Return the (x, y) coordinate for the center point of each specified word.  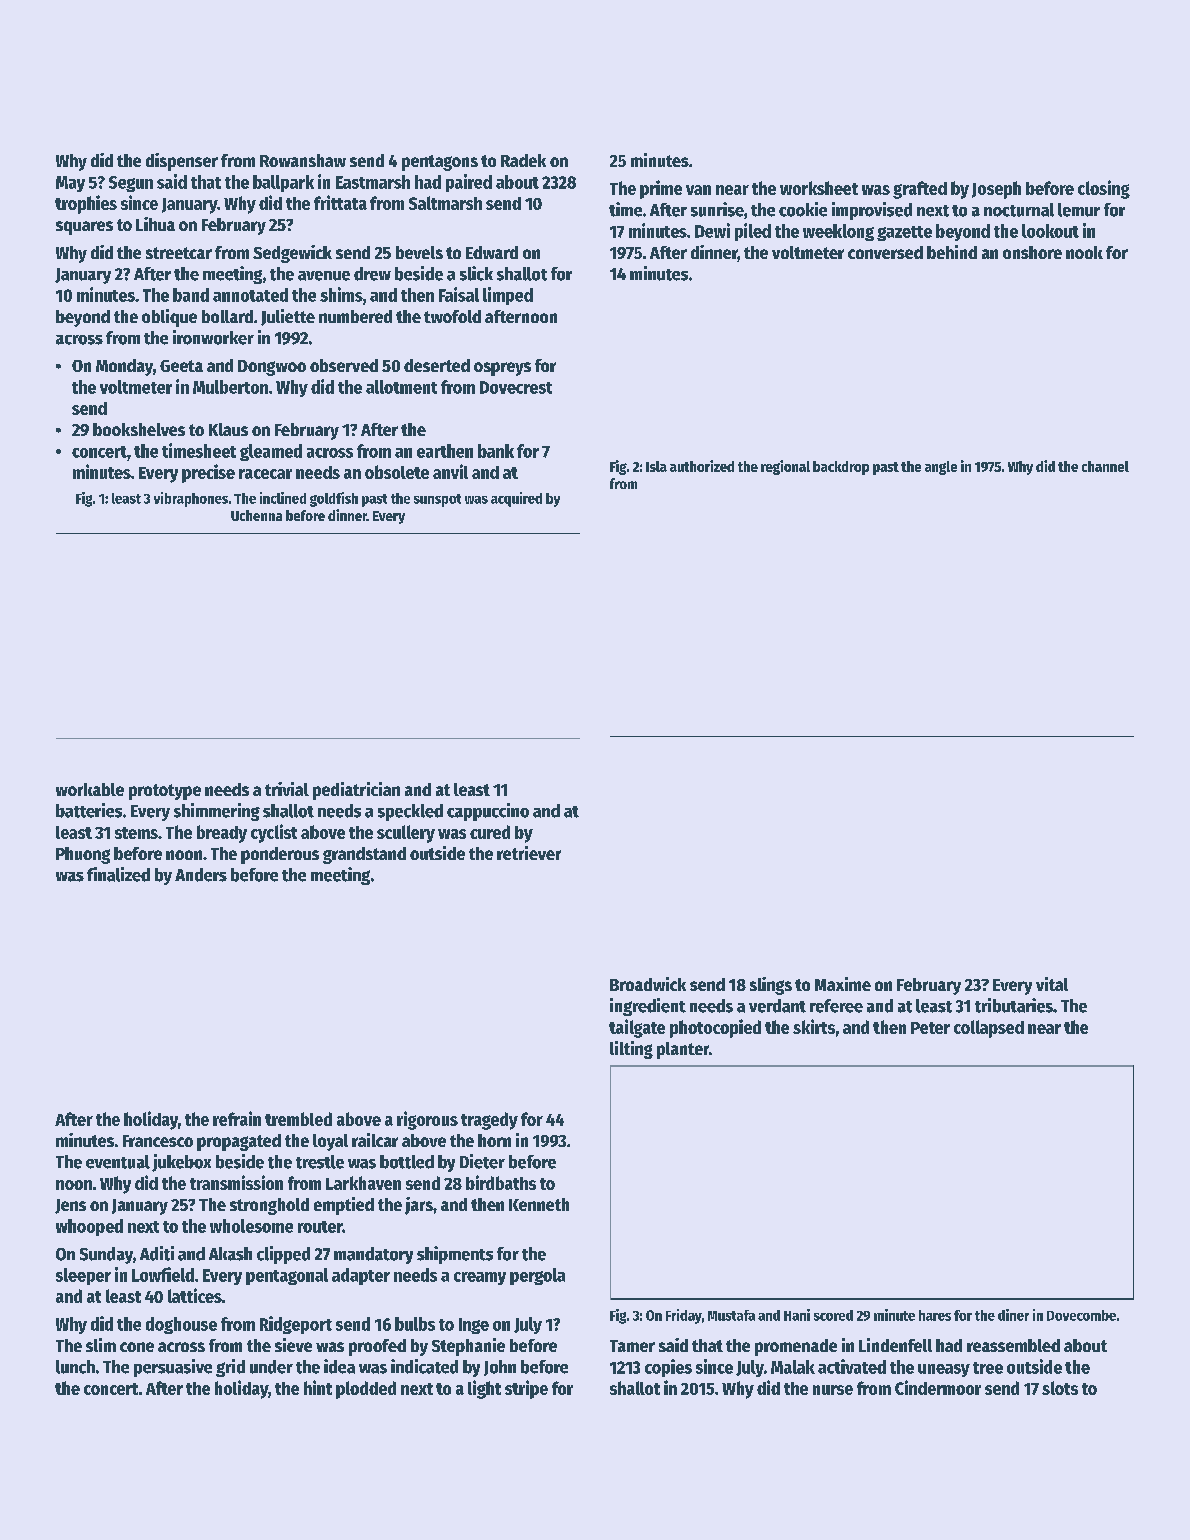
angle (941, 468)
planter (683, 1050)
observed (344, 365)
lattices (195, 1295)
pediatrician (356, 791)
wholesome (251, 1226)
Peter (930, 1028)
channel (1105, 466)
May (70, 184)
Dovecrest (516, 387)
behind (952, 252)
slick (476, 273)
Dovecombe (1081, 1315)
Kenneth (539, 1204)
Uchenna (256, 515)
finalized (118, 874)
